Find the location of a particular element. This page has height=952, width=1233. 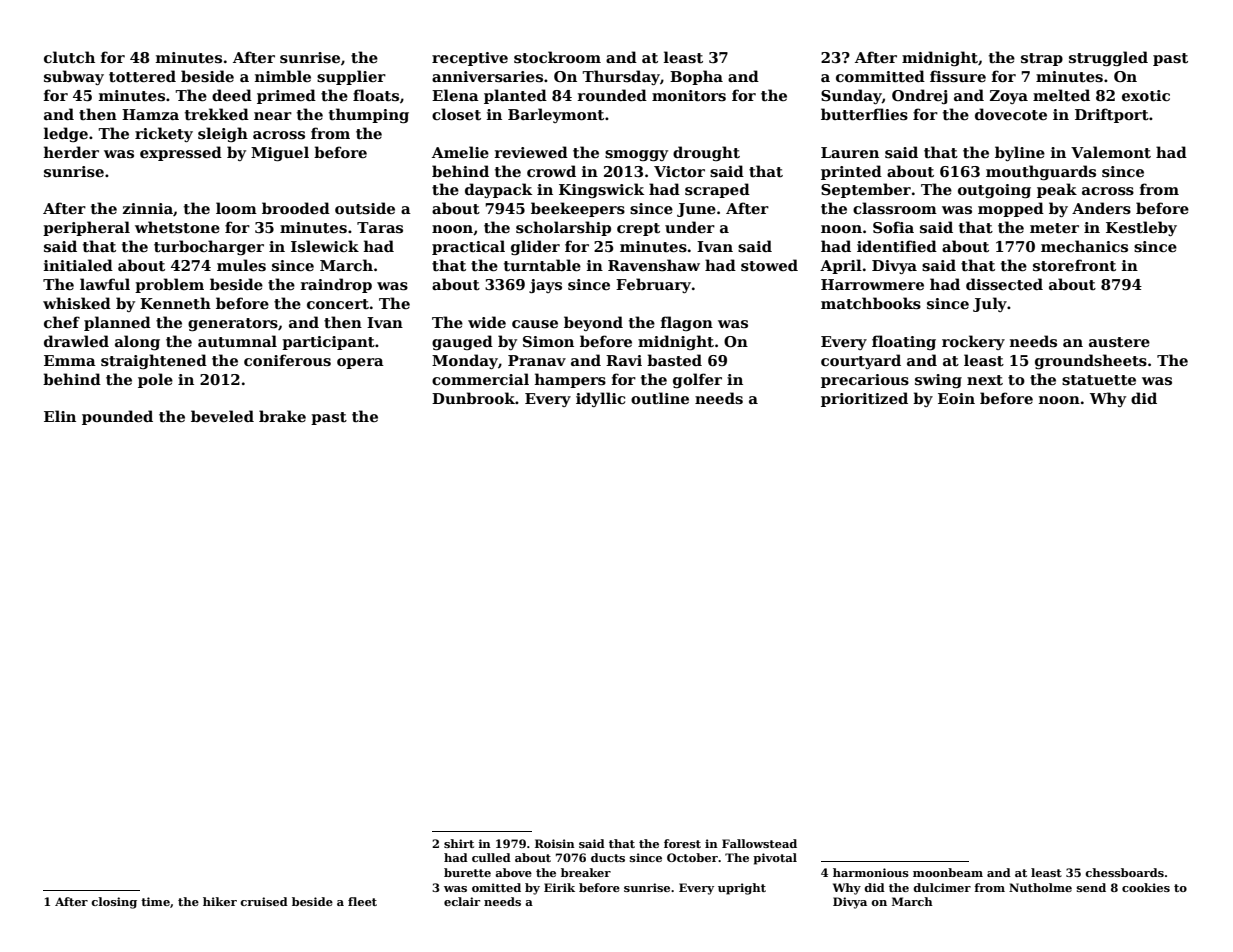

time is located at coordinates (155, 901).
